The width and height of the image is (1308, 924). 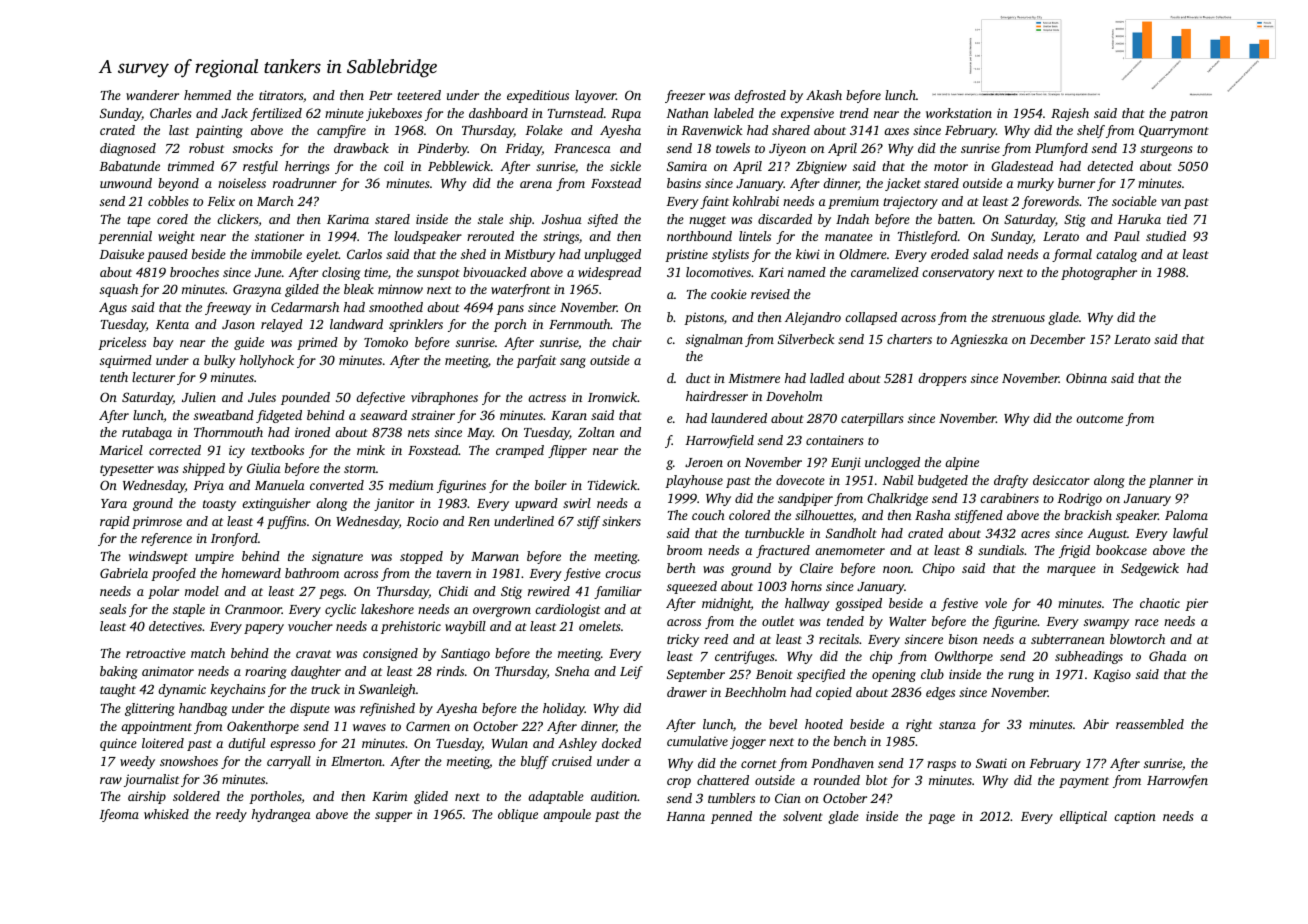 What do you see at coordinates (393, 817) in the image?
I see `supper` at bounding box center [393, 817].
